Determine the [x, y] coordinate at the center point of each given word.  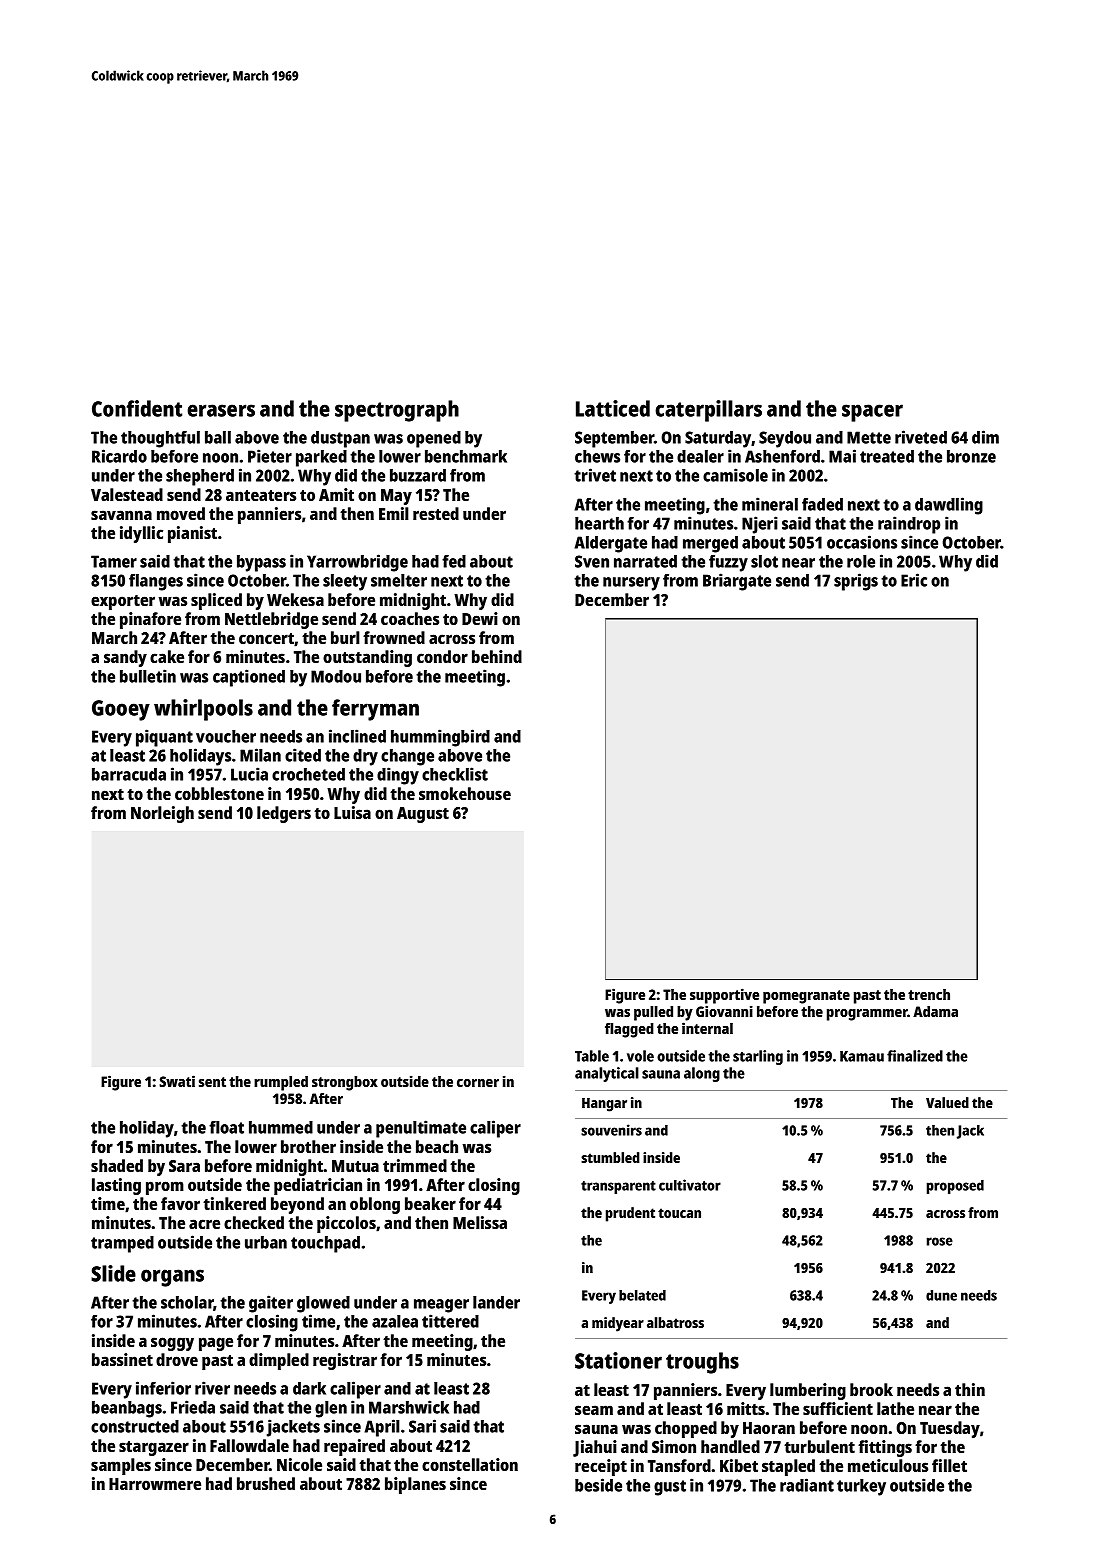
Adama [935, 1011]
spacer [872, 413]
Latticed [613, 408]
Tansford [679, 1465]
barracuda [129, 774]
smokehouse [465, 793]
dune [941, 1295]
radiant [807, 1485]
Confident [137, 408]
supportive [724, 996]
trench [929, 994]
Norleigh [162, 814]
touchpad [325, 1244]
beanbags [127, 1409]
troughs [702, 1363]
